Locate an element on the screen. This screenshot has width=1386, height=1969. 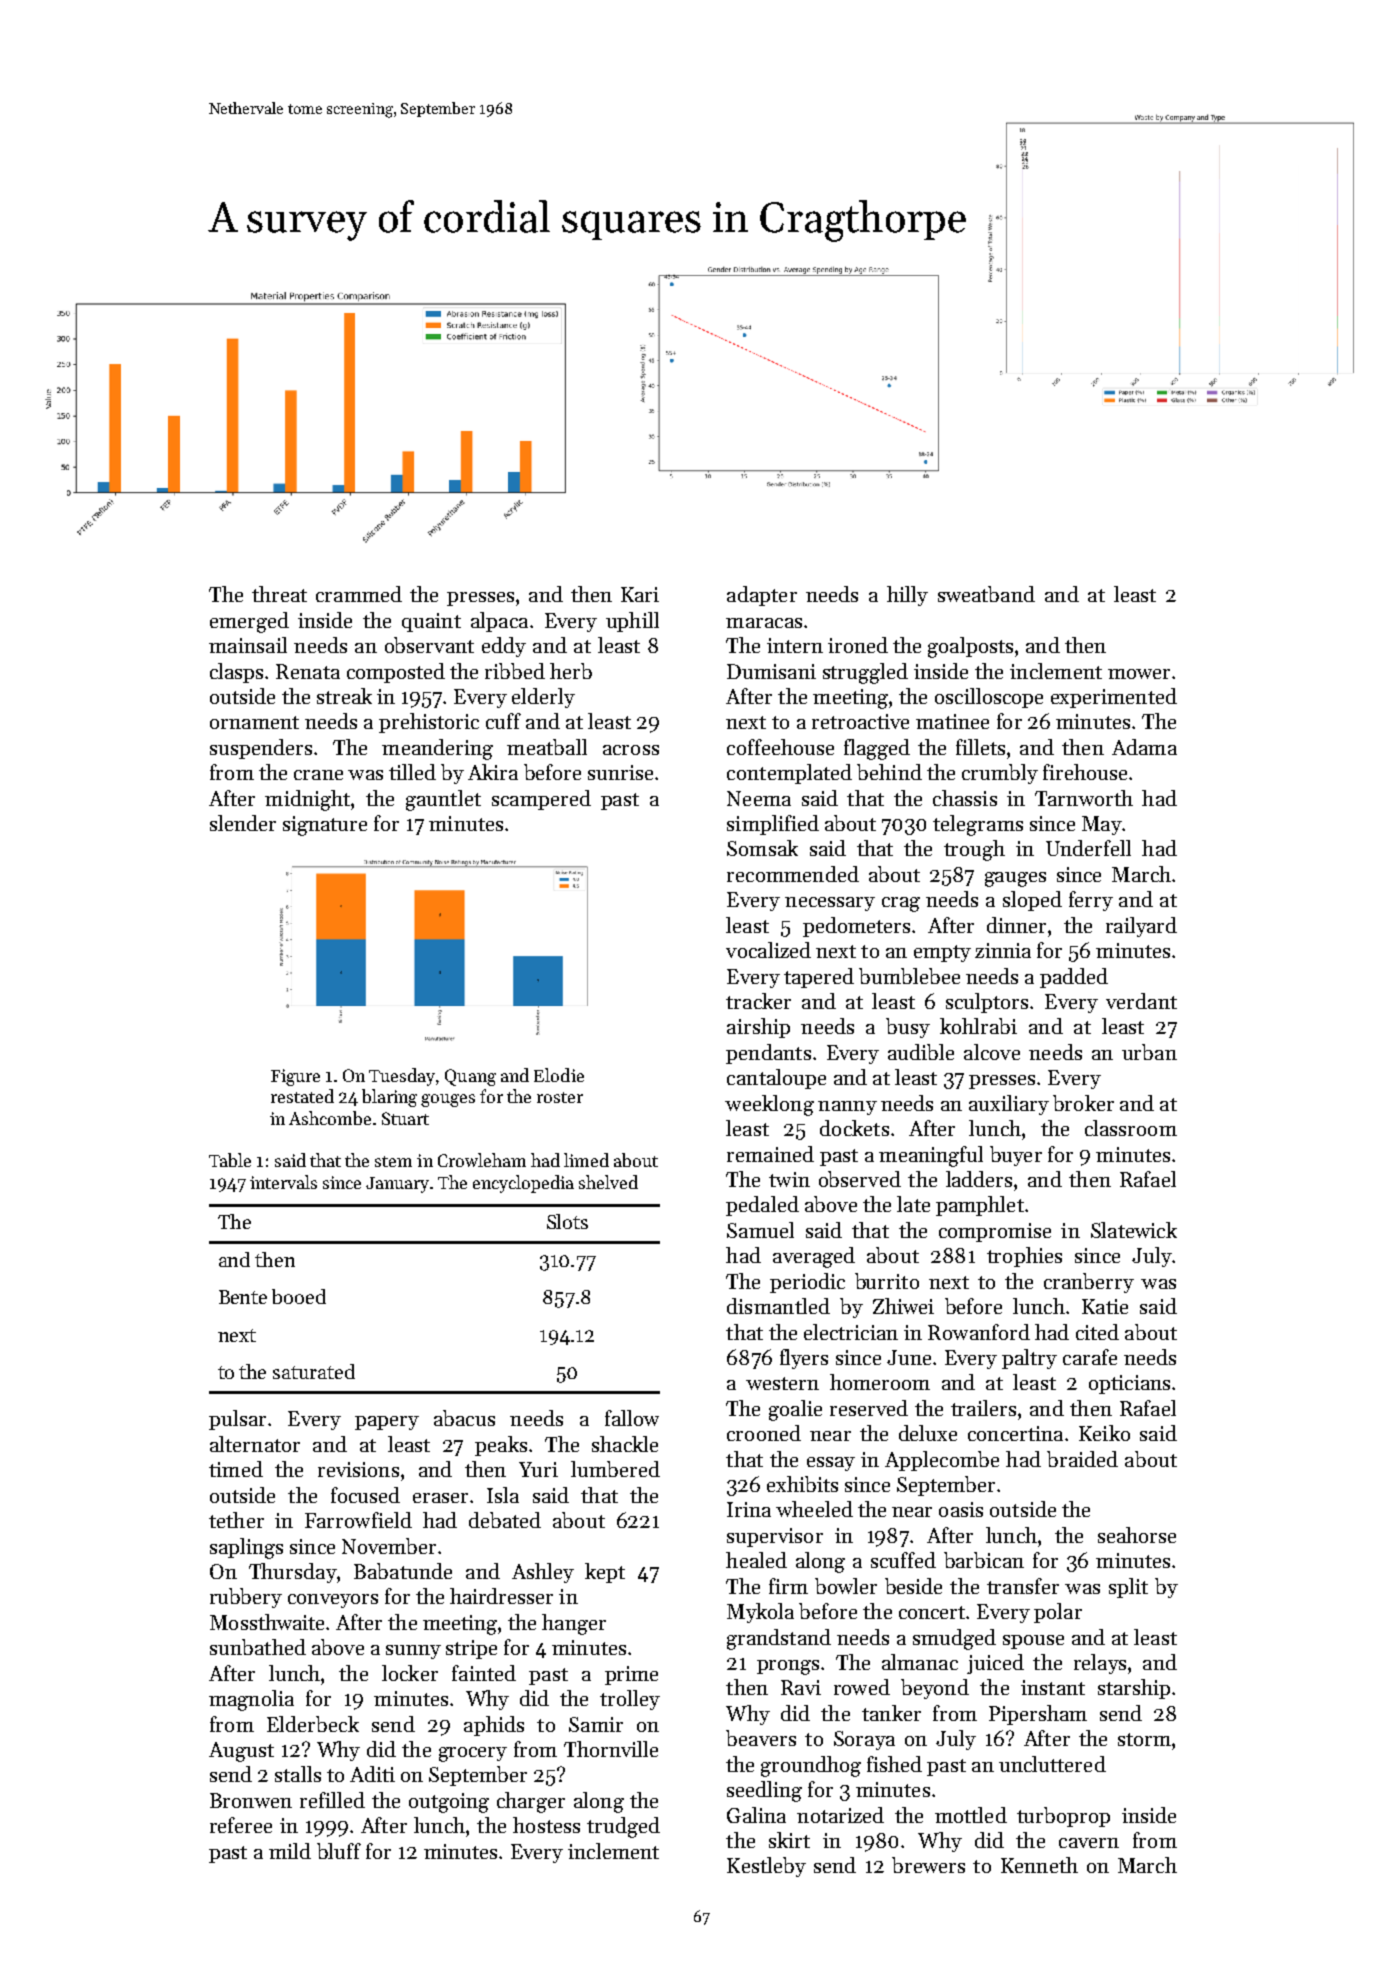
brewers is located at coordinates (928, 1865).
